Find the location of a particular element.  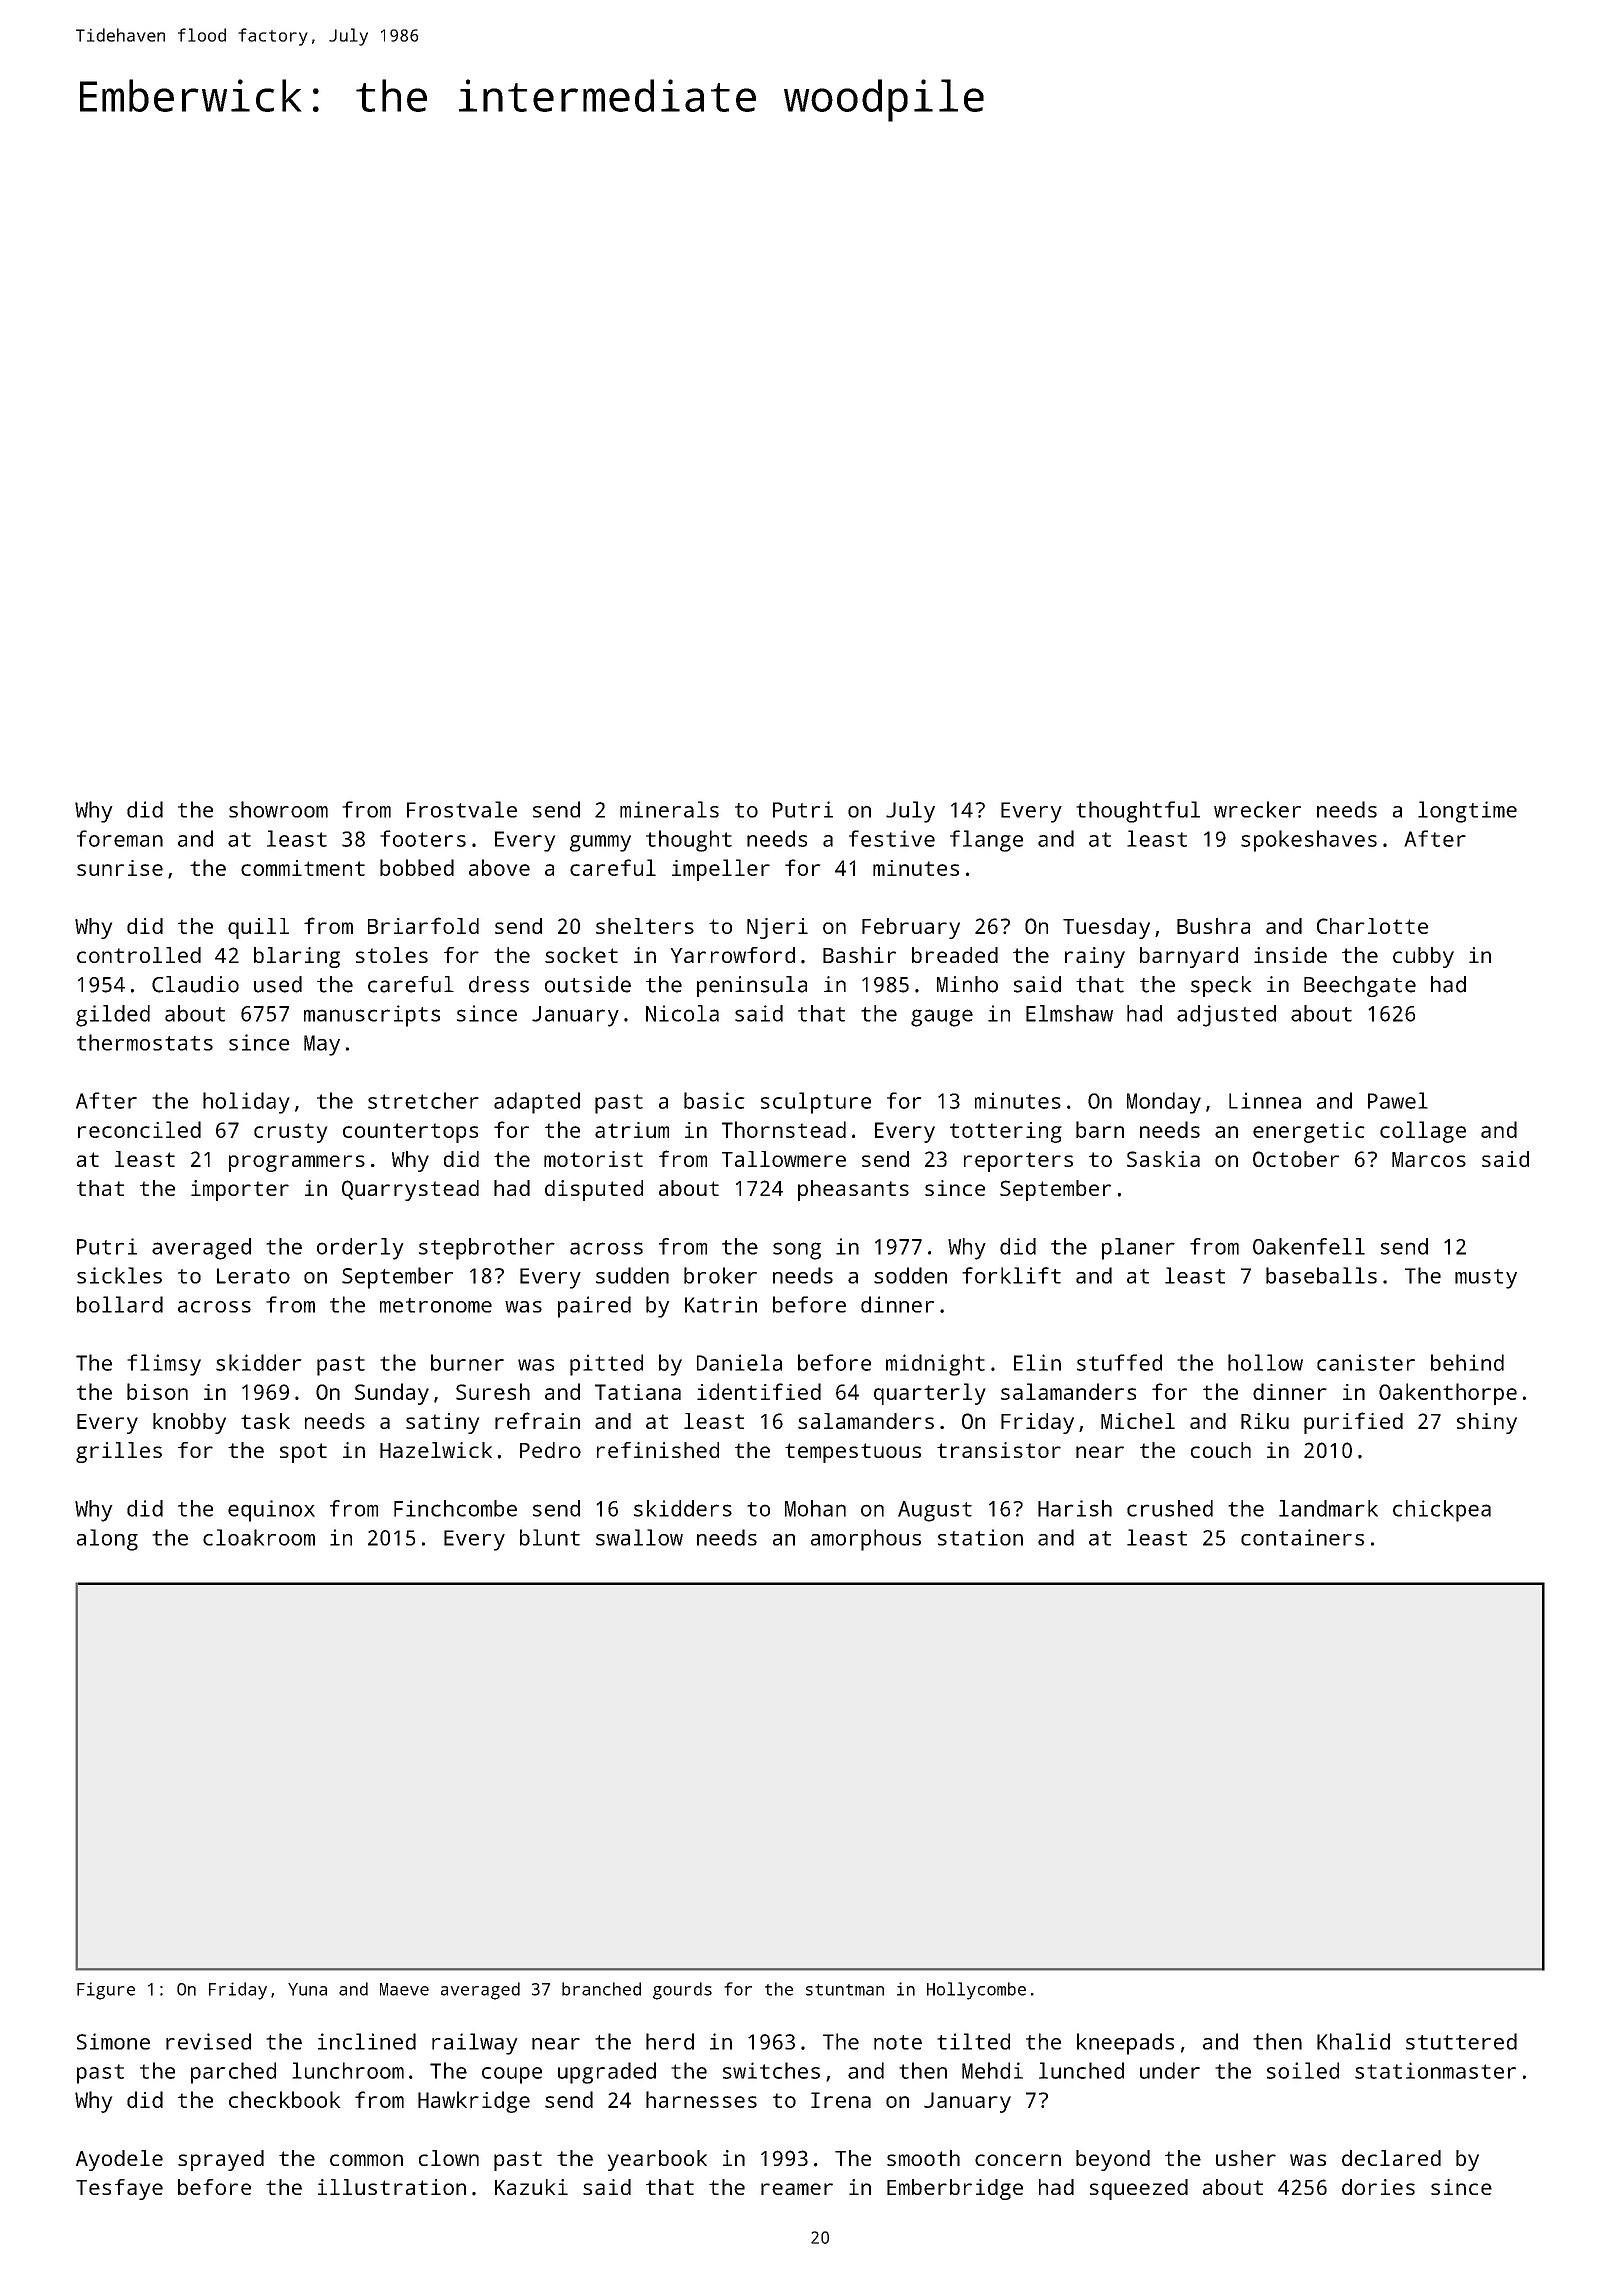

illustration is located at coordinates (392, 2187).
